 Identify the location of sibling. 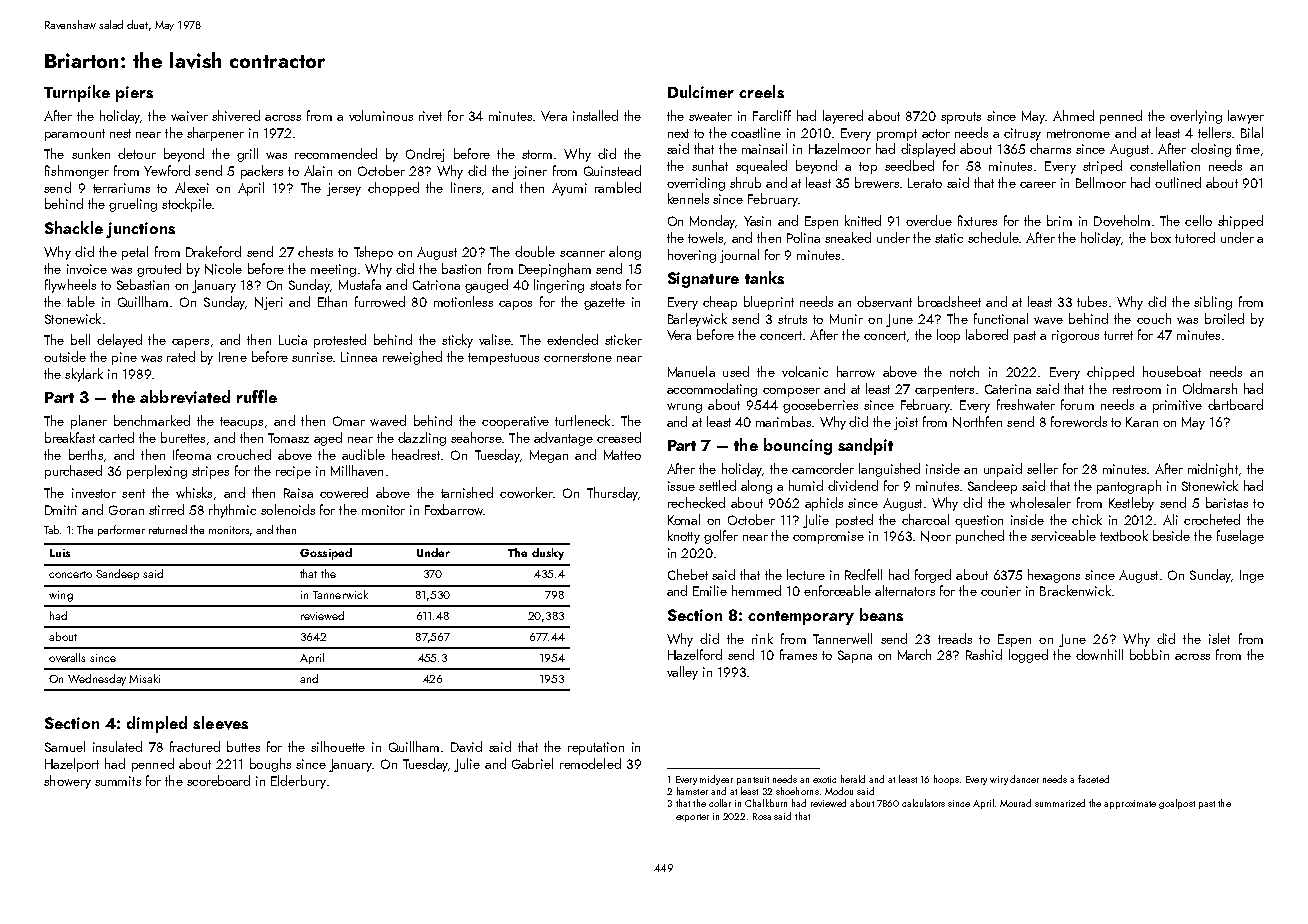
(1213, 303).
